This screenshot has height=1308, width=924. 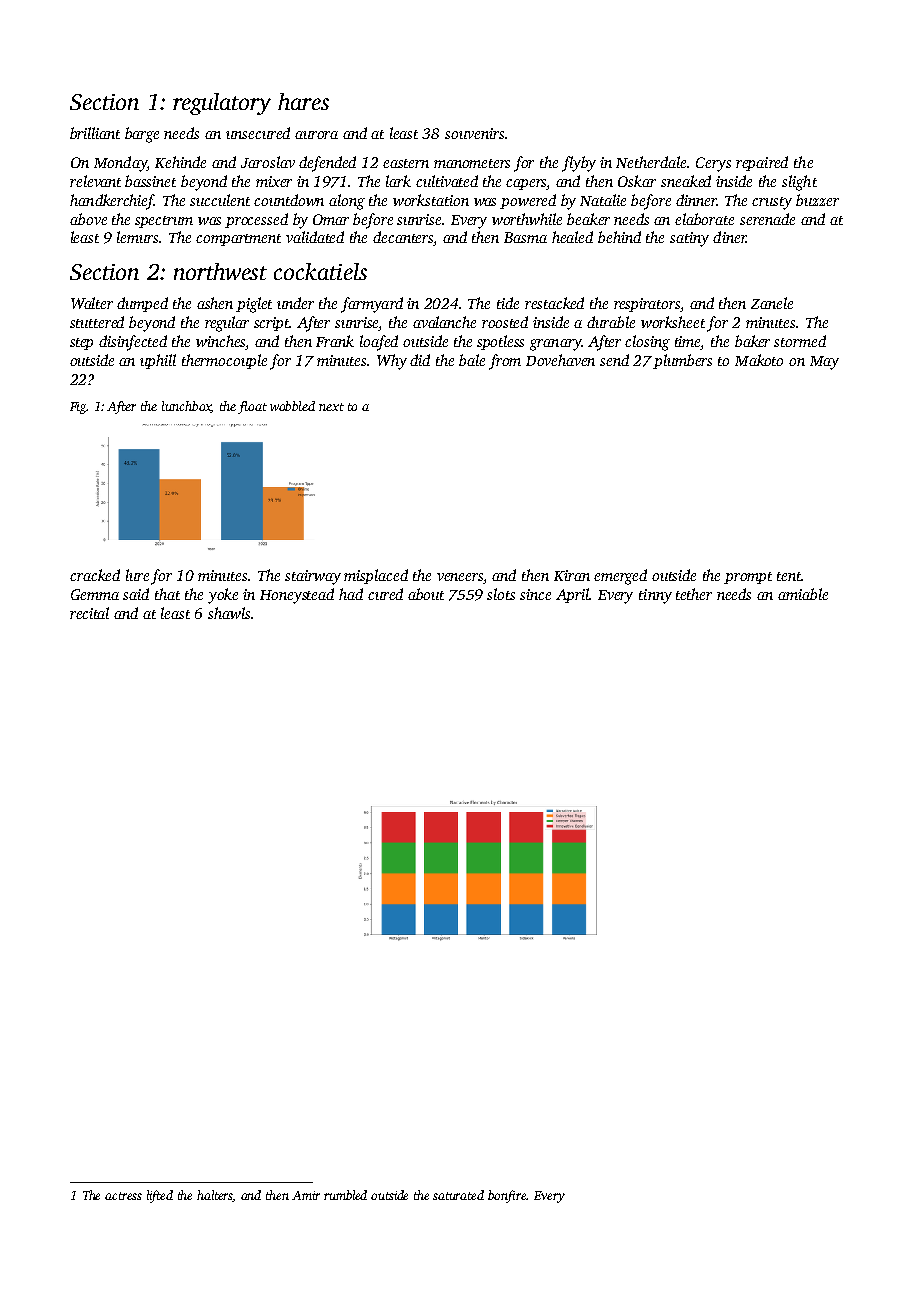 What do you see at coordinates (345, 1195) in the screenshot?
I see `rumbled` at bounding box center [345, 1195].
